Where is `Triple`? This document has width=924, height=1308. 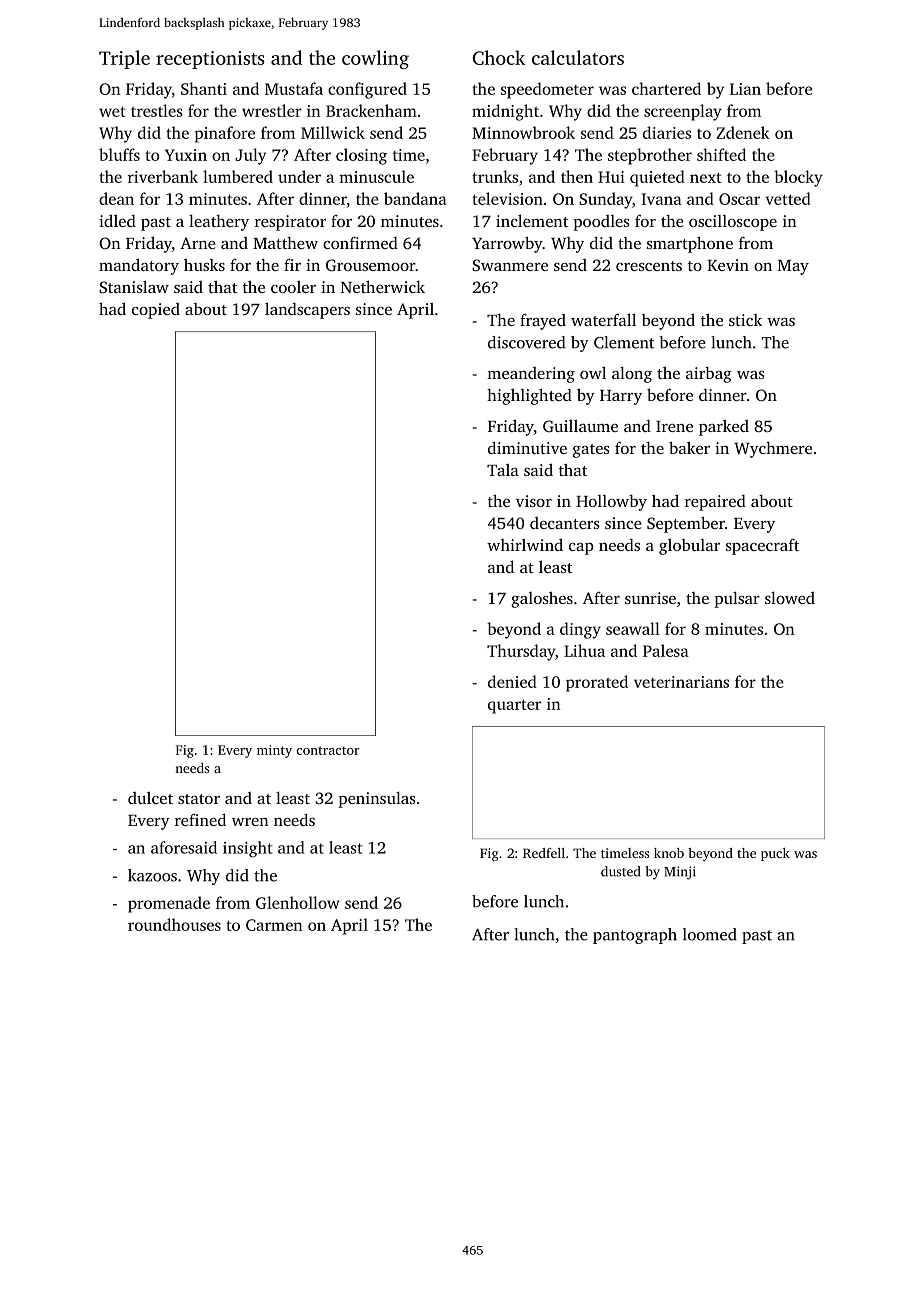
Triple is located at coordinates (124, 59).
